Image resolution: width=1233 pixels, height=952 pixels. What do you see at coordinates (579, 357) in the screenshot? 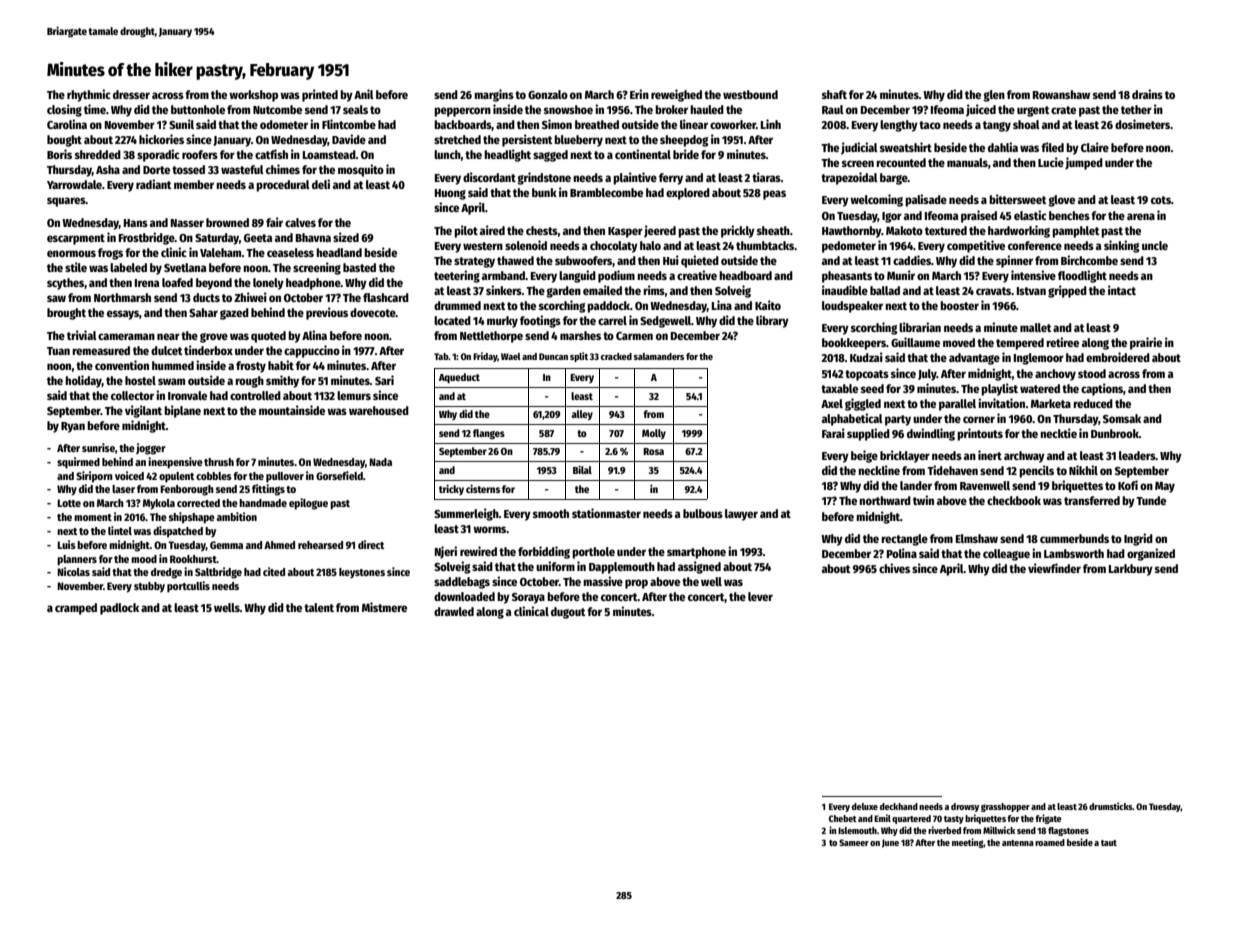
I see `split` at bounding box center [579, 357].
